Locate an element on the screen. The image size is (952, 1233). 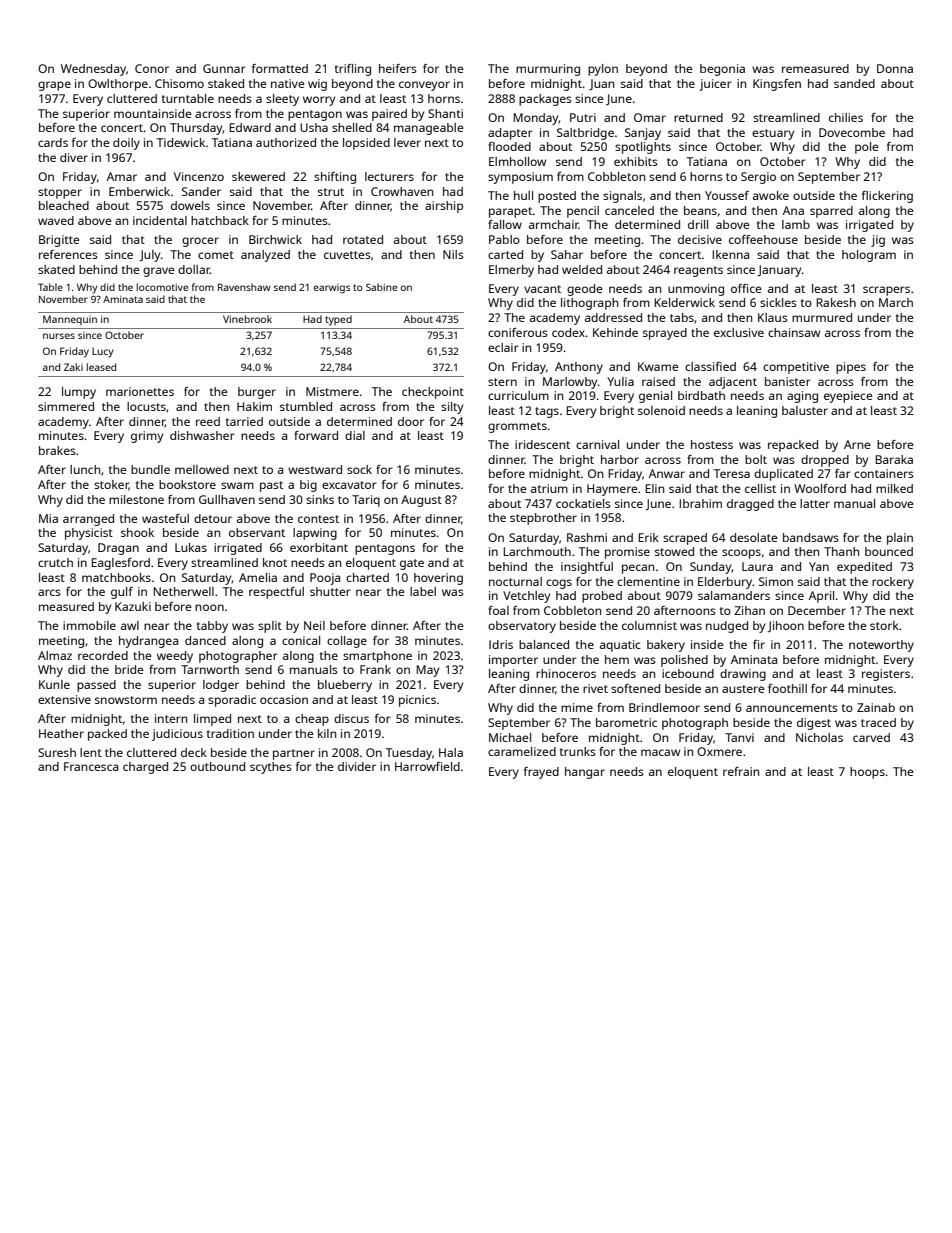
skated is located at coordinates (56, 269).
